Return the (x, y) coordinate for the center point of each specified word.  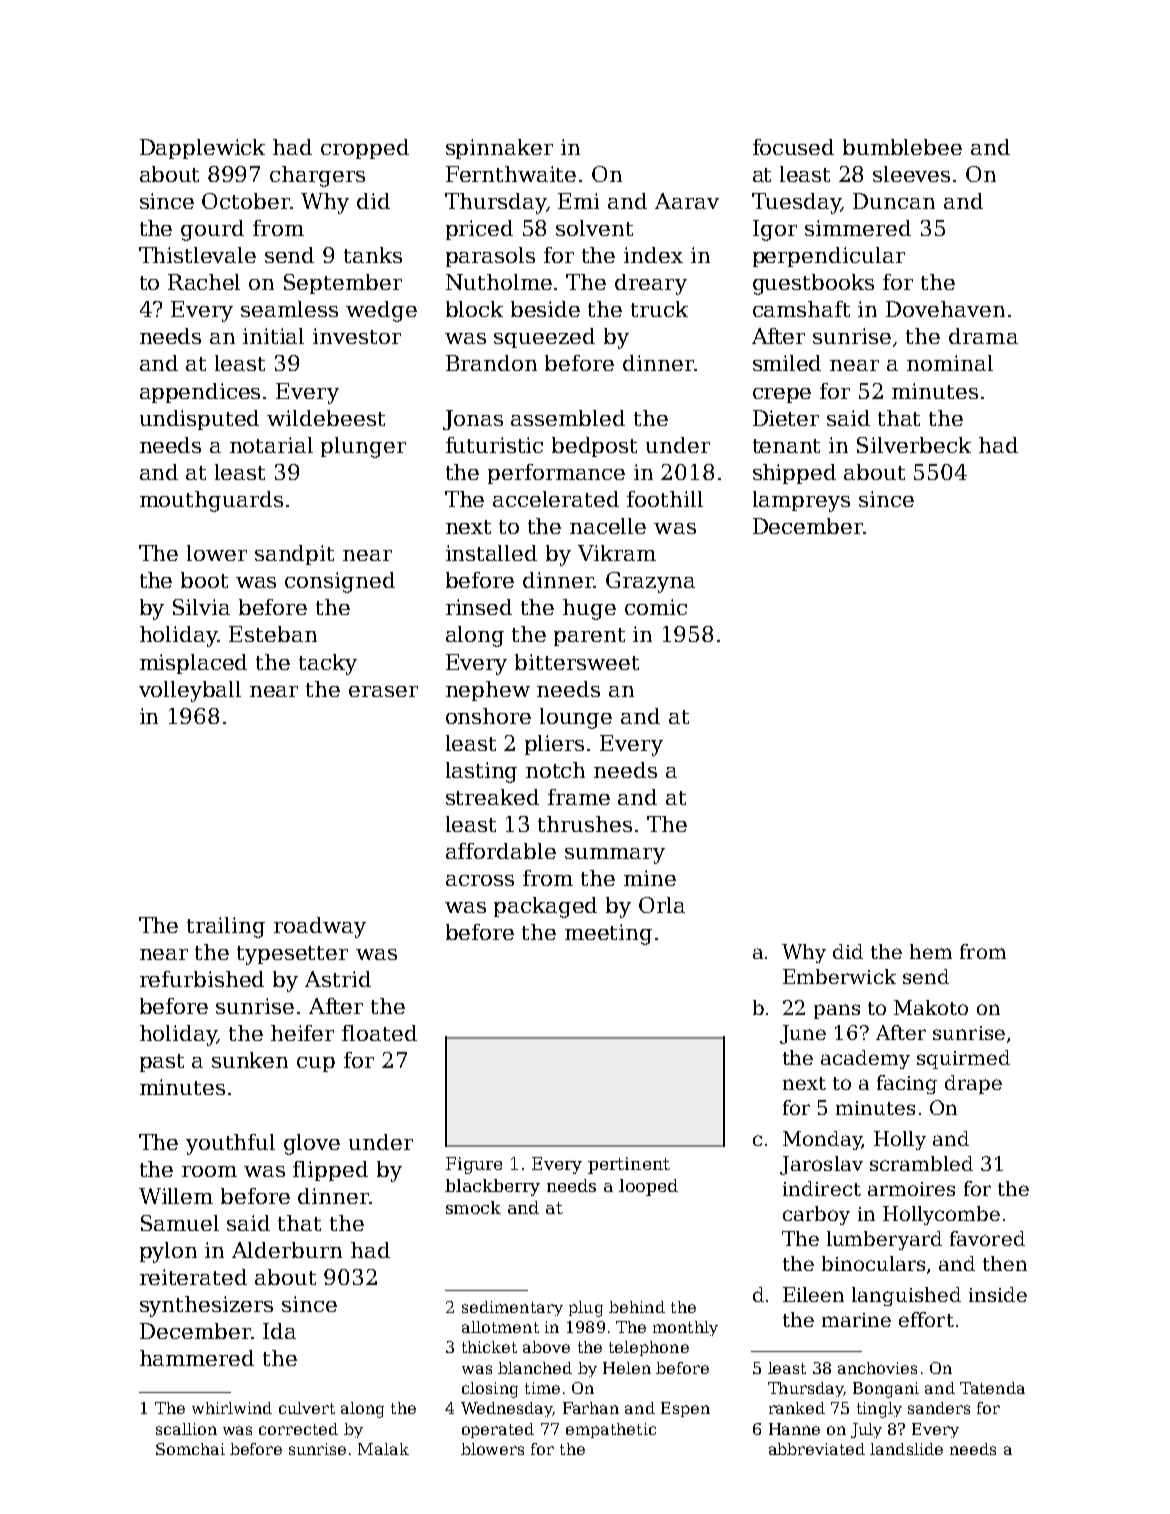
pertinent (629, 1165)
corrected (298, 1429)
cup (316, 1064)
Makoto (931, 1007)
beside (545, 309)
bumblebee (902, 147)
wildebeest (326, 418)
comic (656, 607)
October (246, 201)
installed (491, 553)
